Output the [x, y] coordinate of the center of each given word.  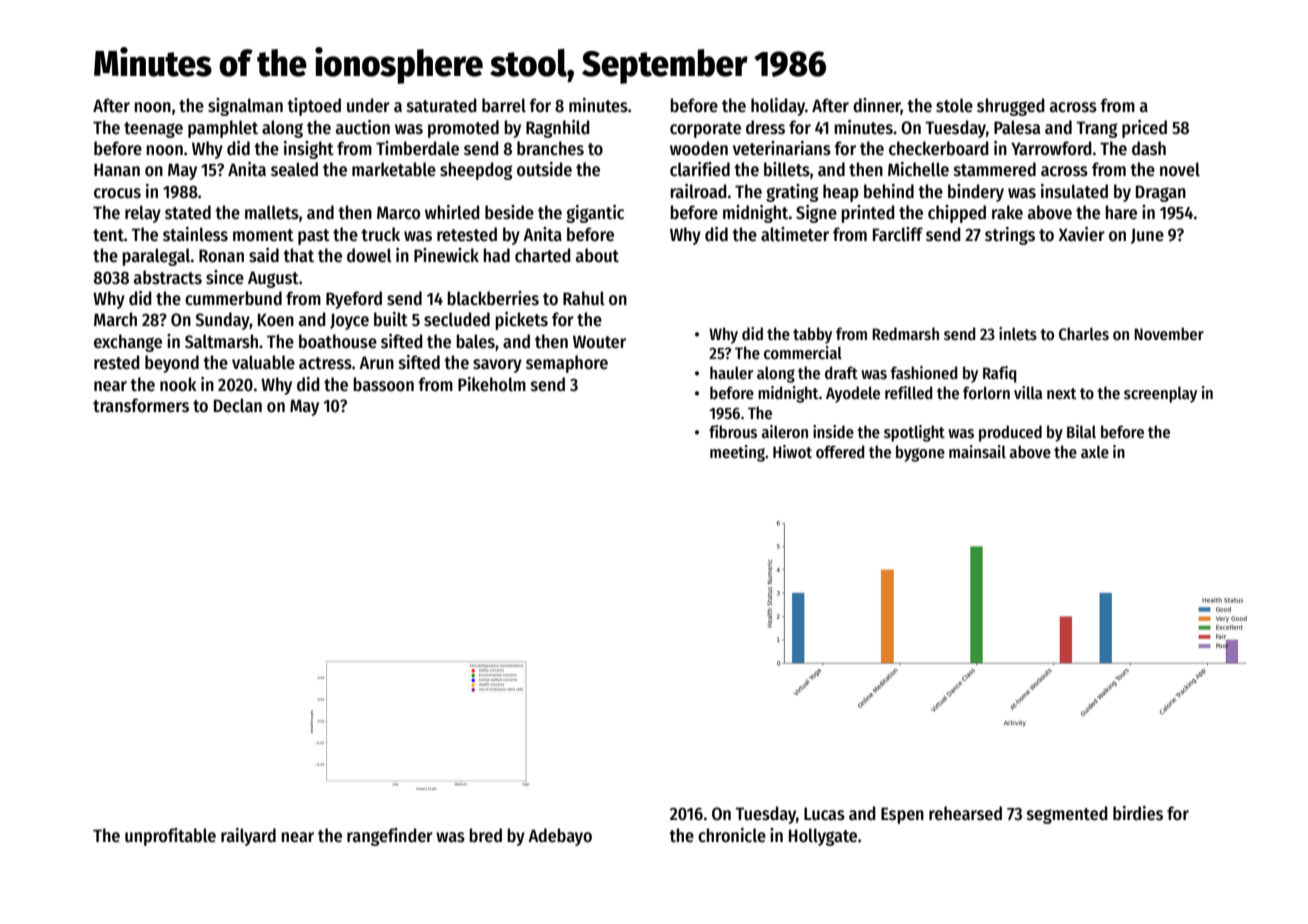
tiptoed [314, 107]
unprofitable [170, 837]
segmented [1067, 815]
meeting [737, 453]
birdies [1138, 813]
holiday [778, 107]
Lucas [824, 814]
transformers [141, 405]
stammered [995, 169]
